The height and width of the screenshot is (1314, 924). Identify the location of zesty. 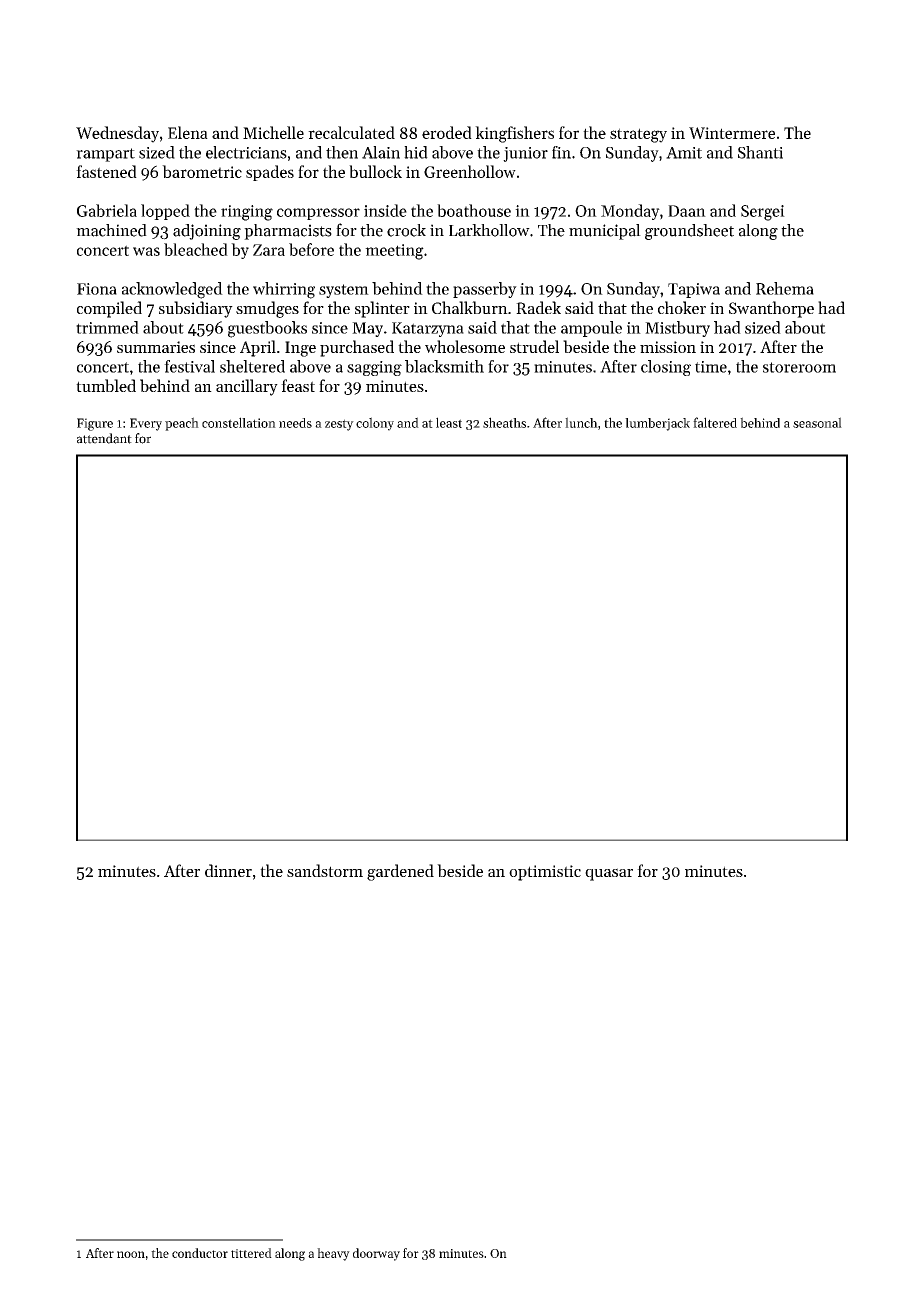
(339, 425).
